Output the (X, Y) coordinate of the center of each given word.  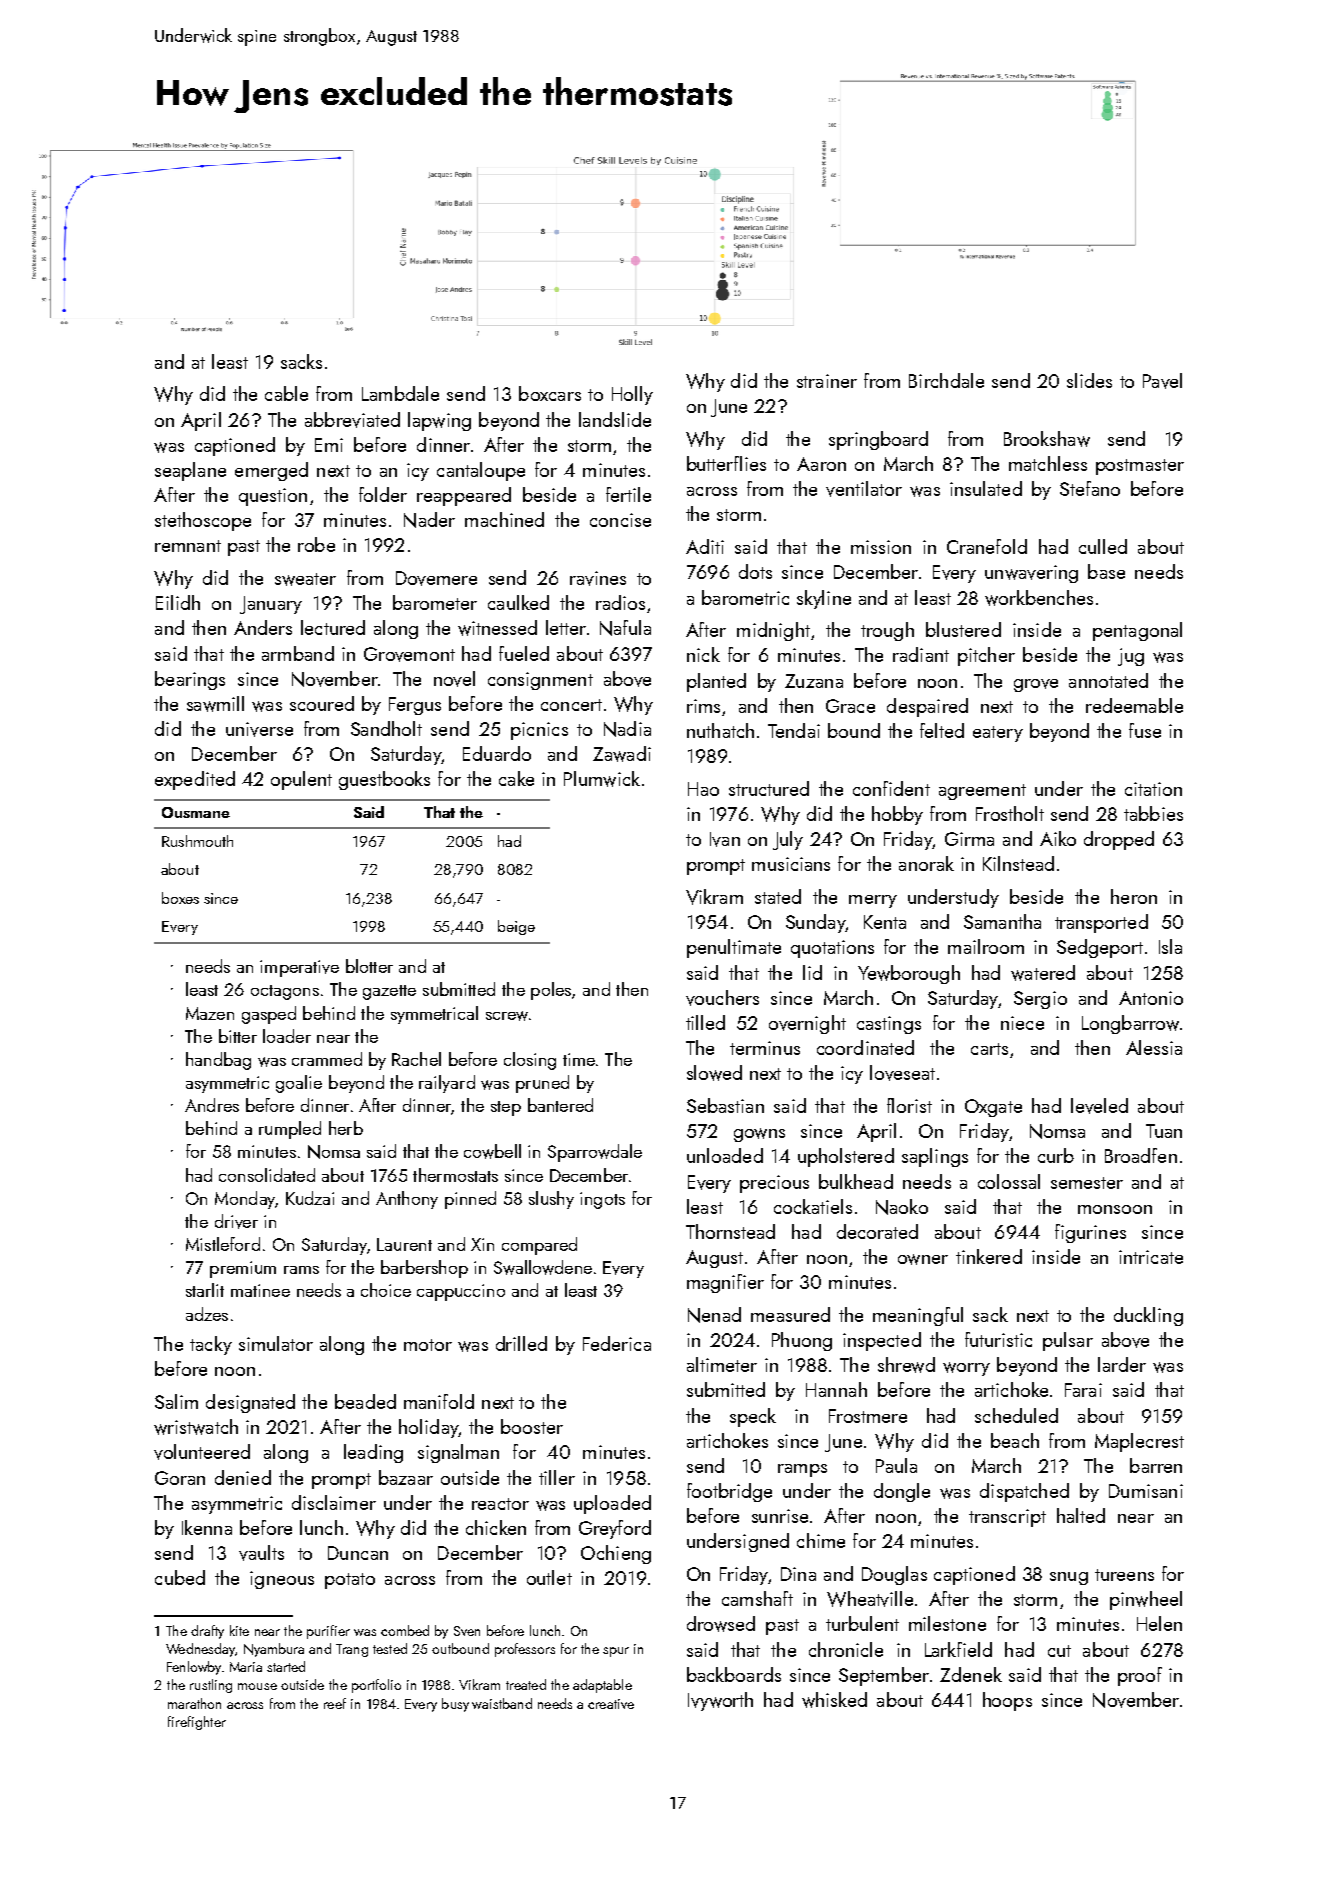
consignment (540, 681)
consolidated (267, 1175)
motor (428, 1345)
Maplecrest (1139, 1442)
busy (455, 1705)
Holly (632, 395)
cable (286, 393)
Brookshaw (1047, 439)
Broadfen (1141, 1155)
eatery (998, 734)
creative (611, 1704)
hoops (1007, 1701)
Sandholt (386, 728)
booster (532, 1426)
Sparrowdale (595, 1153)
